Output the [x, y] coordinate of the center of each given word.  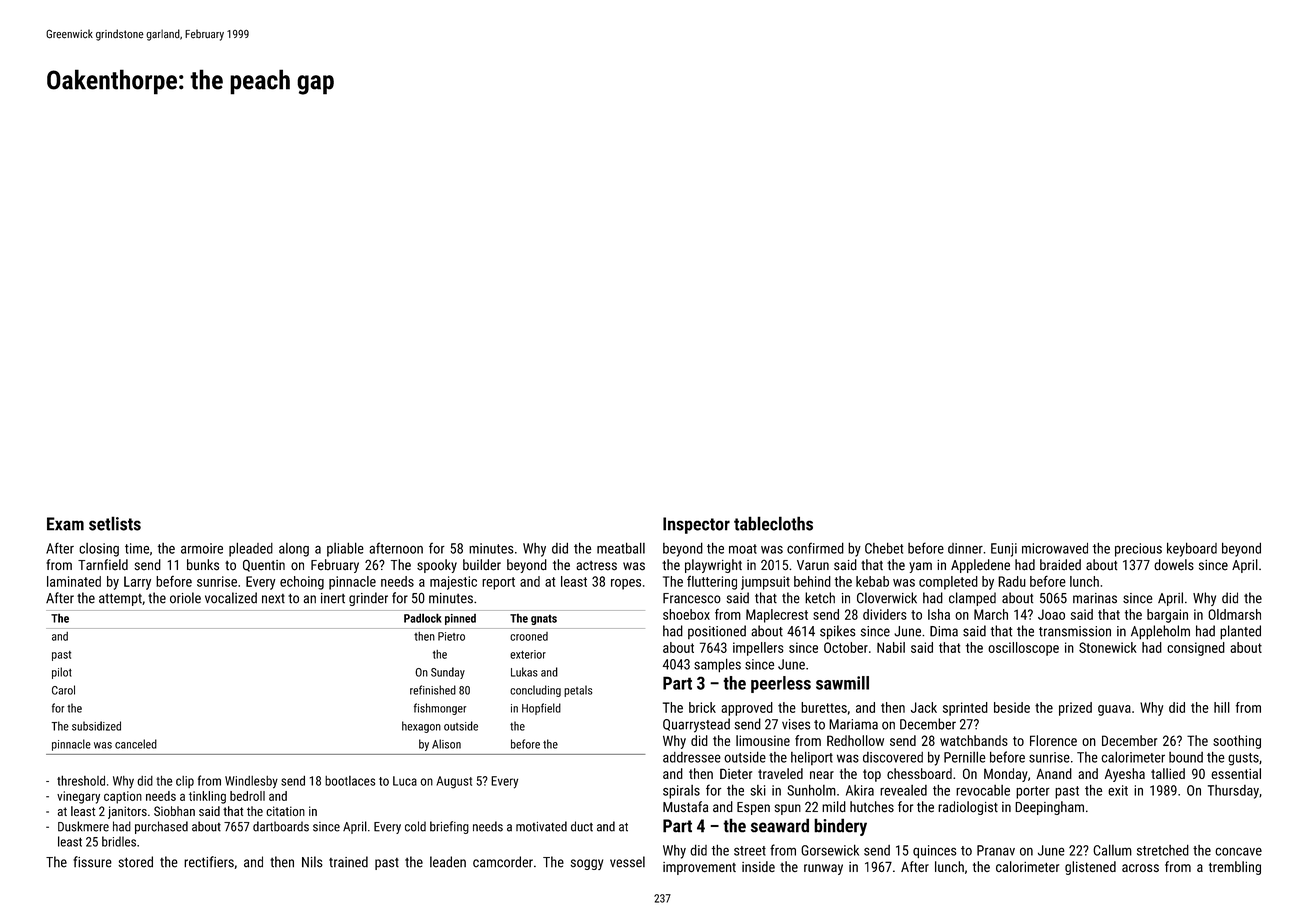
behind [812, 581]
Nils [312, 862]
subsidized [96, 726]
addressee [692, 757]
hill [1222, 707]
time [137, 548]
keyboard [1192, 549]
